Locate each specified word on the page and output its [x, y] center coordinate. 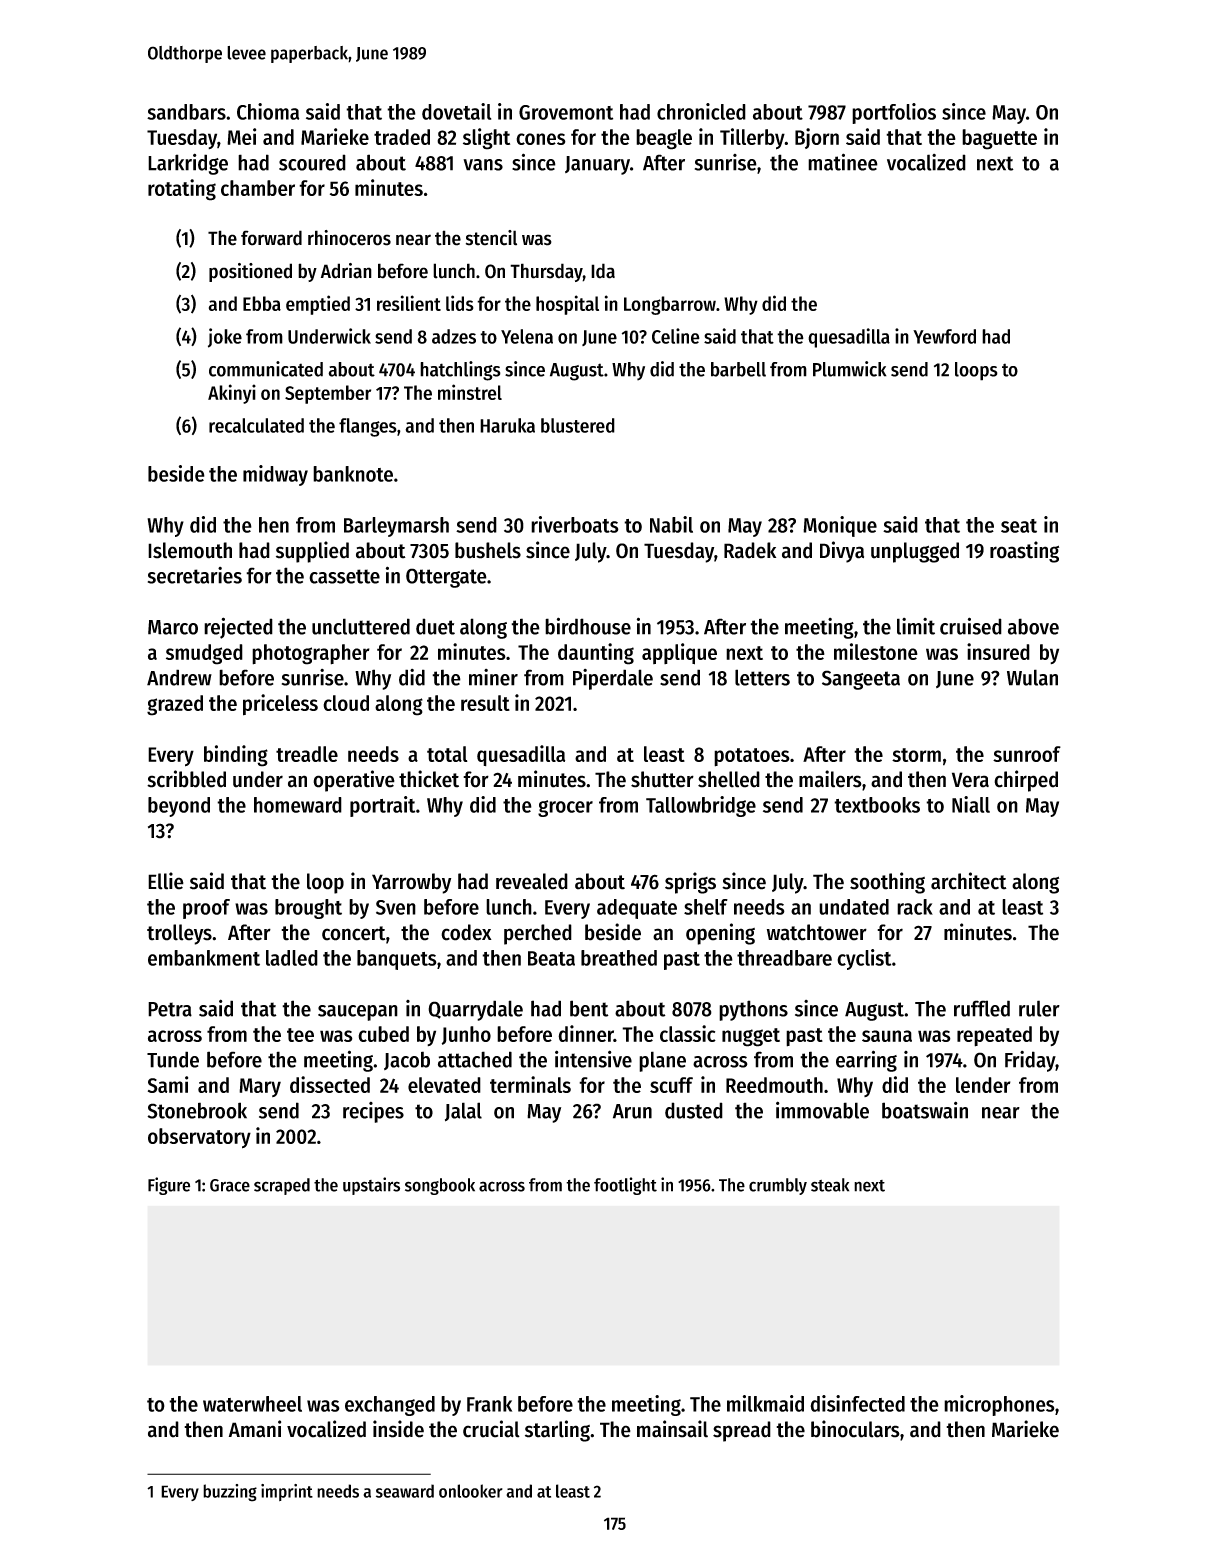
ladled [292, 958]
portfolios [894, 113]
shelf [706, 907]
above [1033, 626]
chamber [258, 188]
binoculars [855, 1429]
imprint [287, 1492]
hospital [567, 305]
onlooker [471, 1491]
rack [915, 907]
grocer [565, 808]
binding [236, 756]
